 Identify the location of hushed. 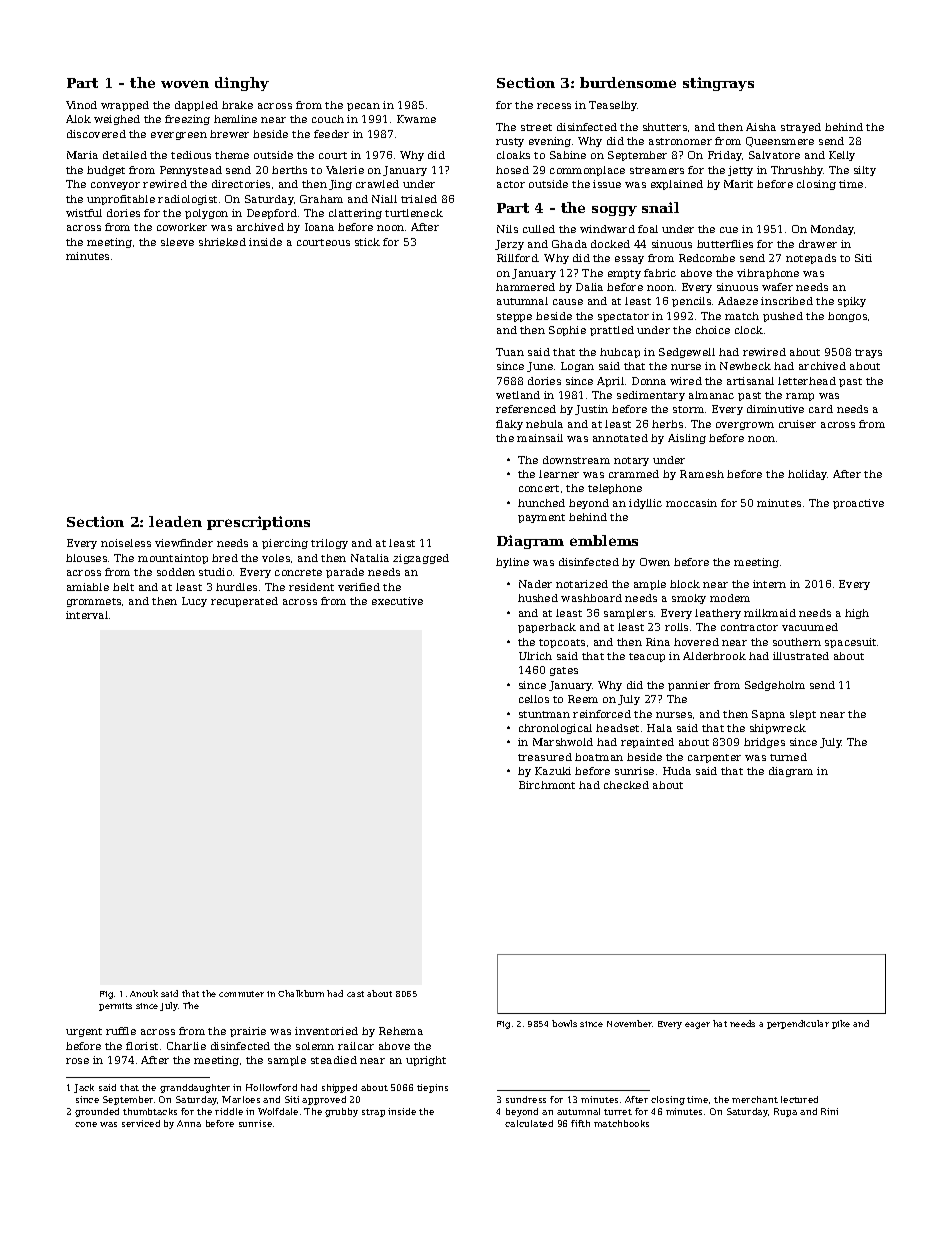
(538, 598).
